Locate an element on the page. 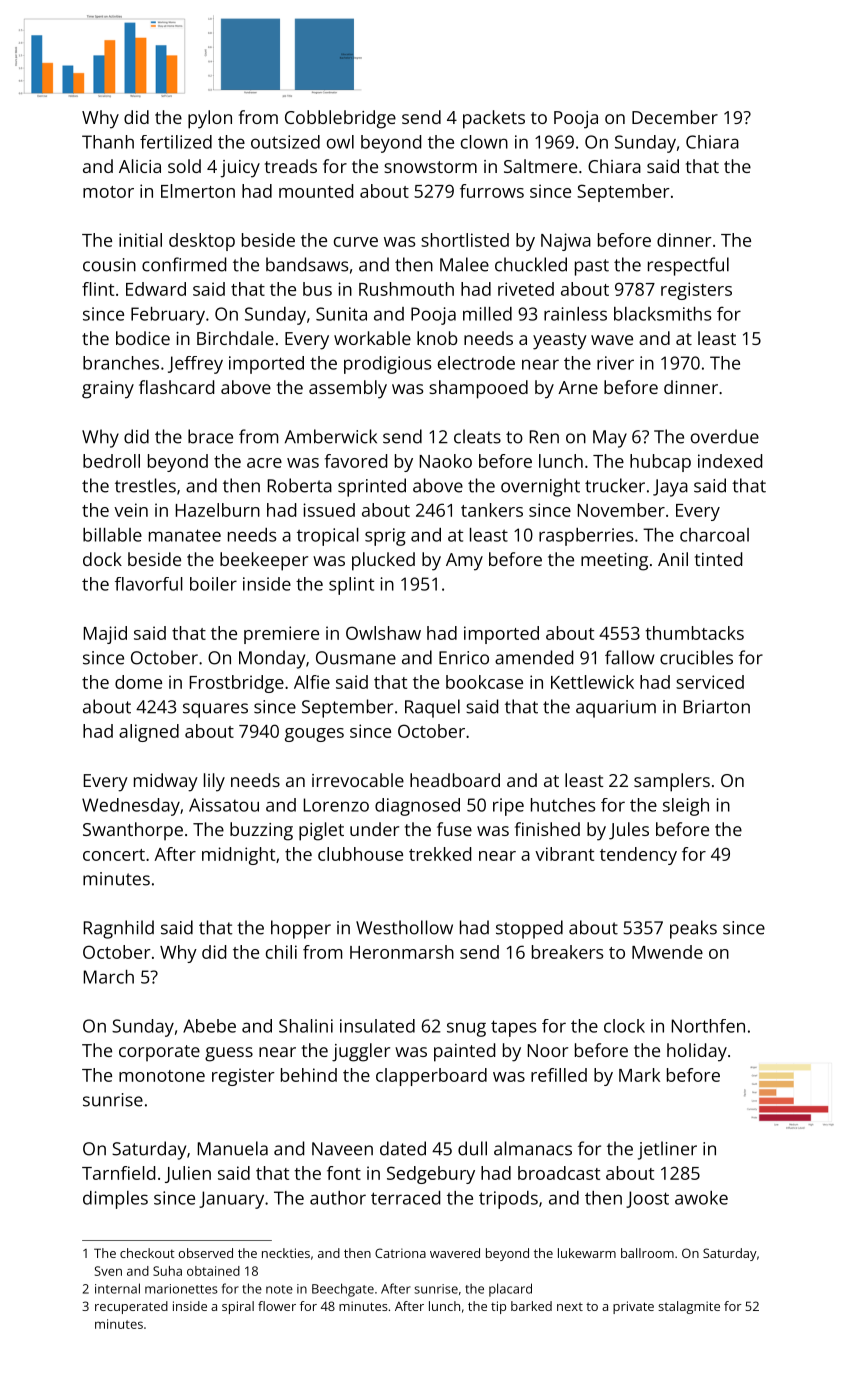 The width and height of the page is (849, 1400). spiral is located at coordinates (238, 1307).
